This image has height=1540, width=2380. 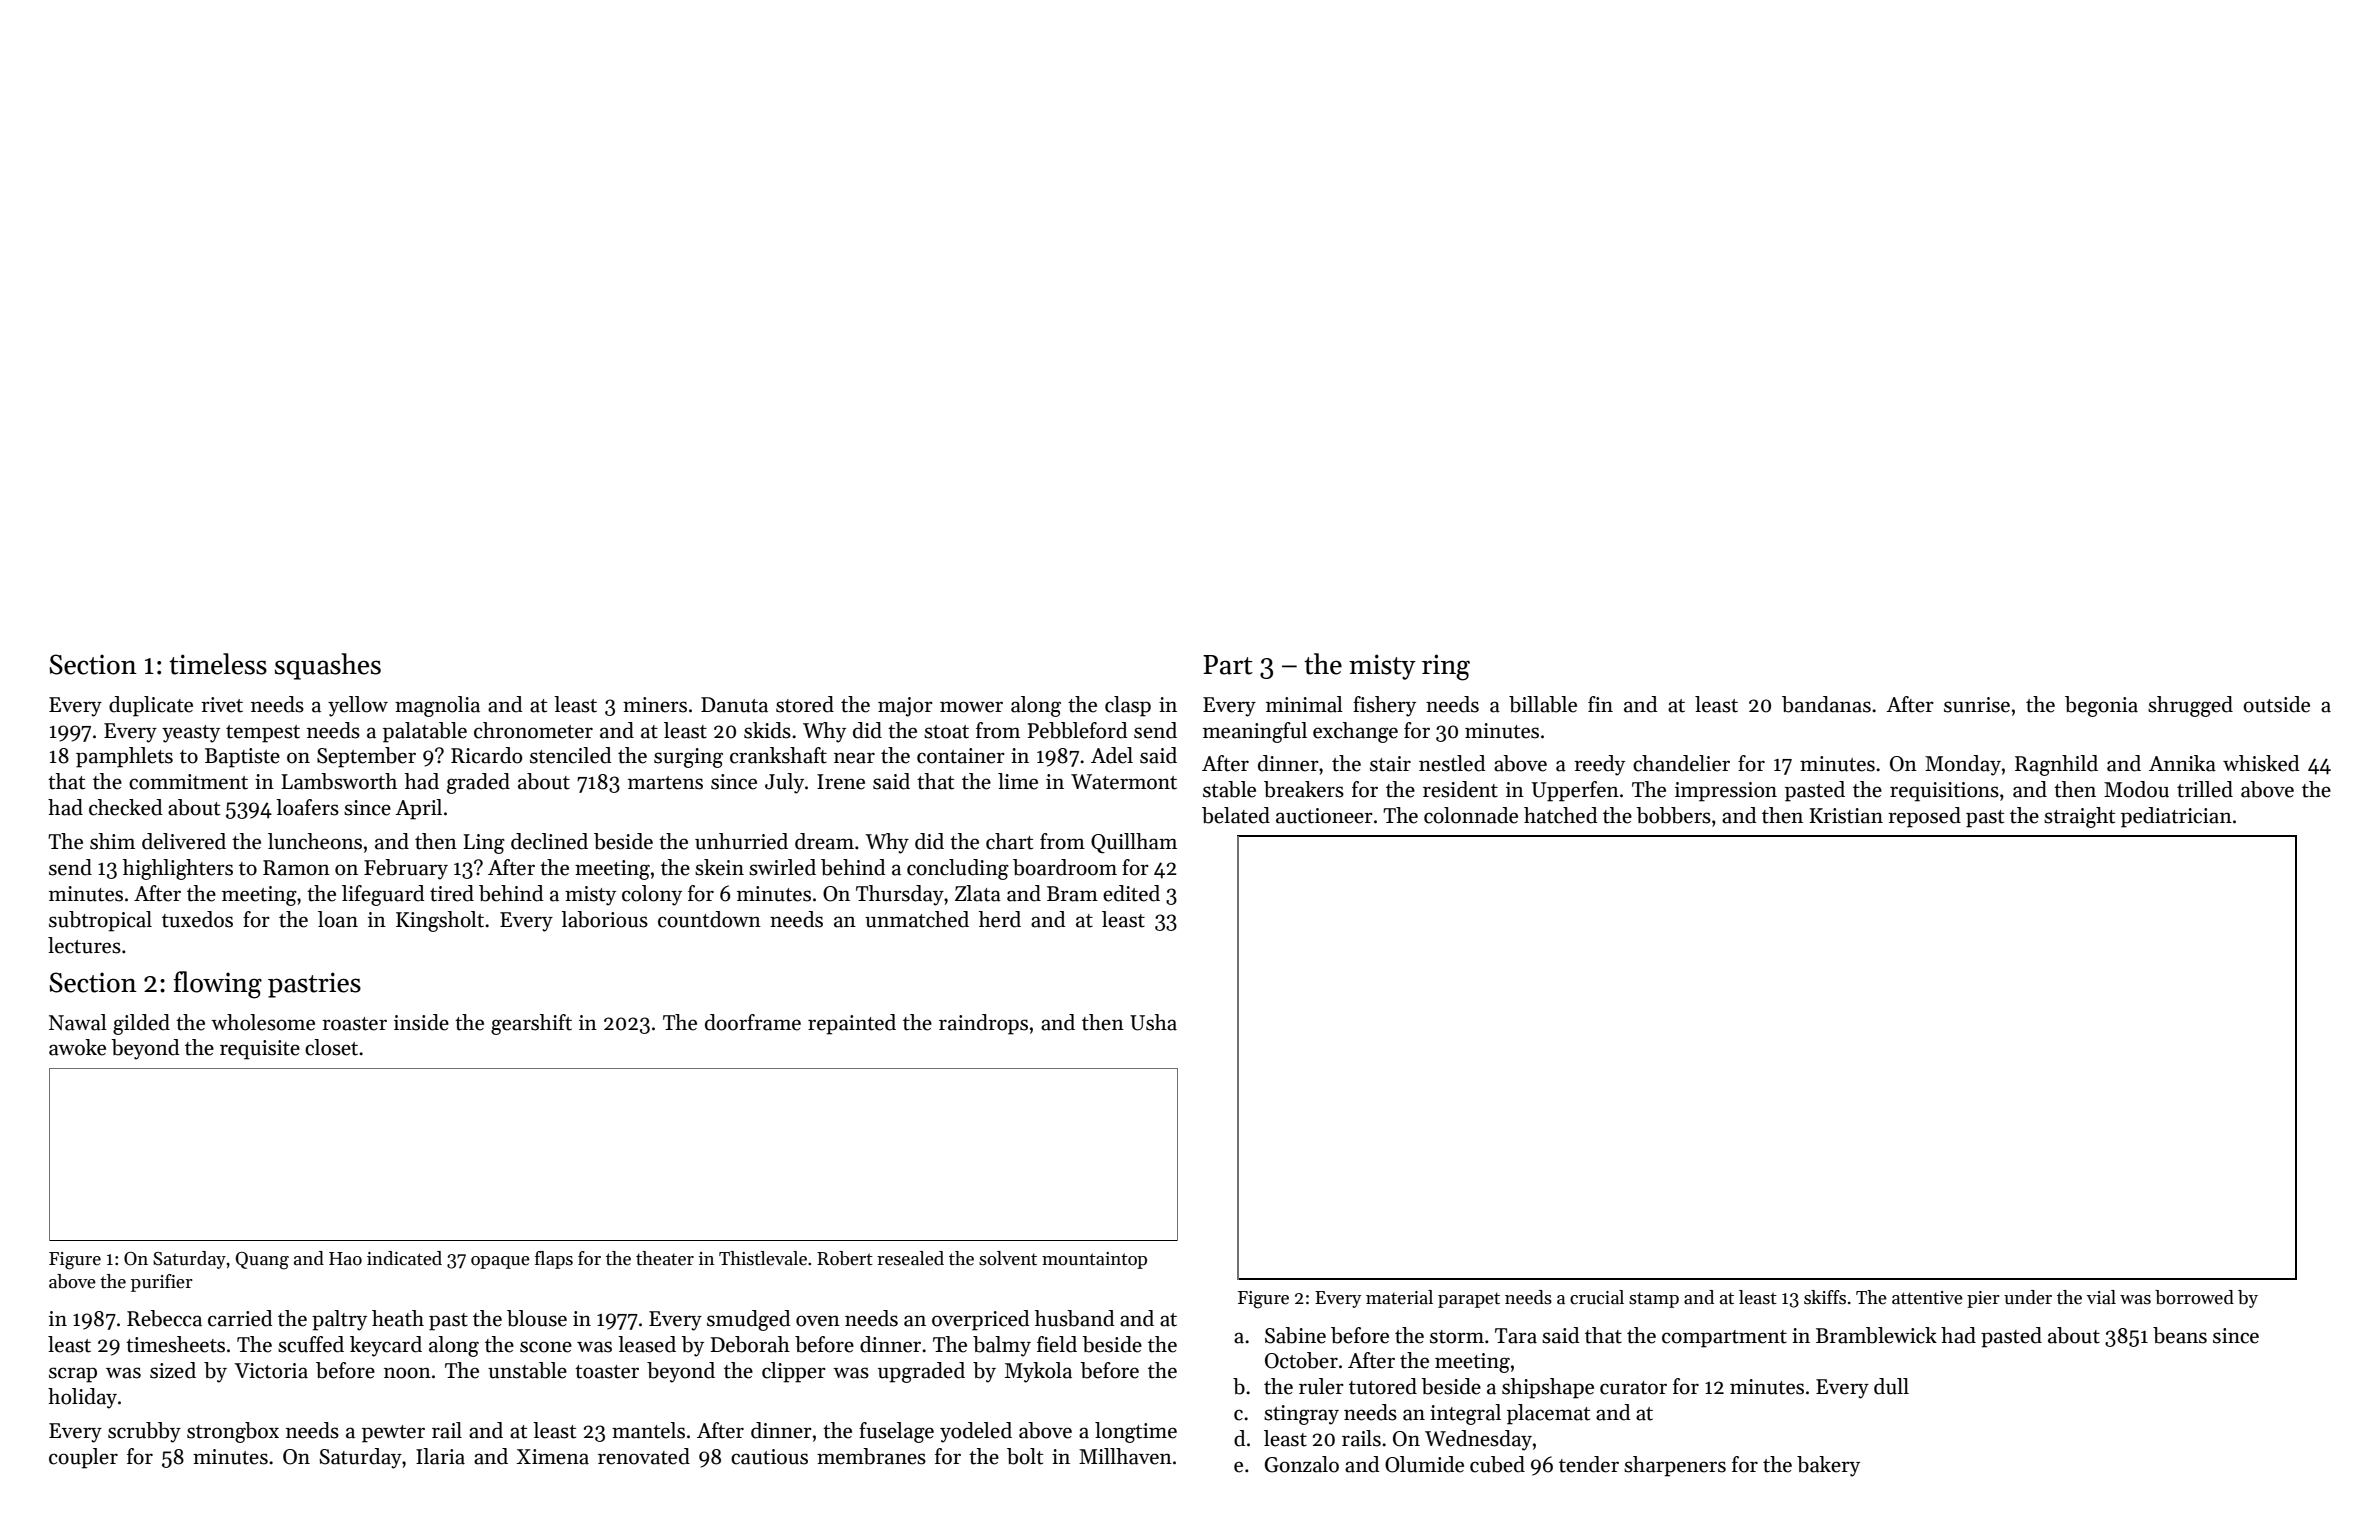 I want to click on Usha, so click(x=1153, y=1022).
